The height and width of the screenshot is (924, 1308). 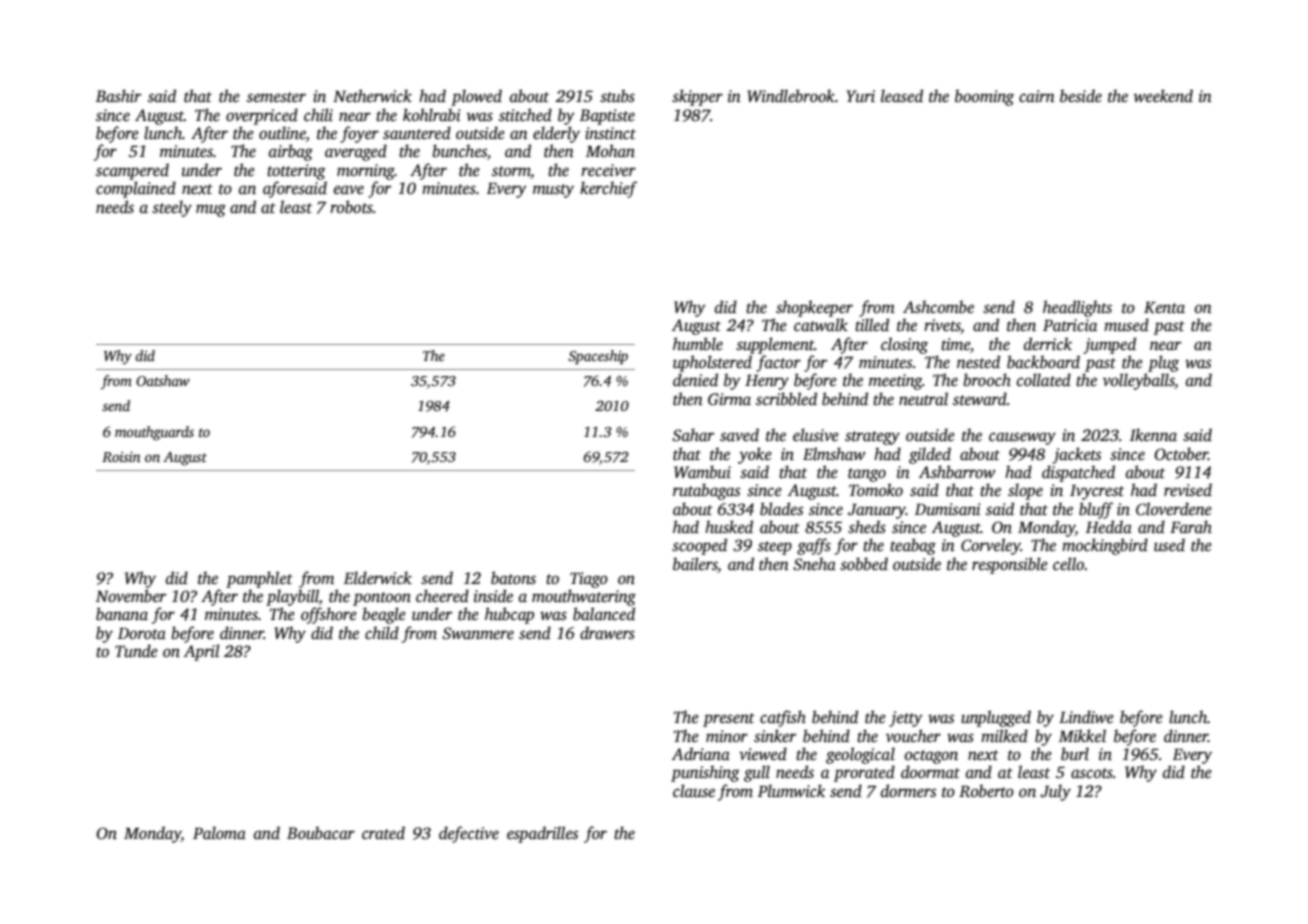 I want to click on gilded, so click(x=930, y=455).
